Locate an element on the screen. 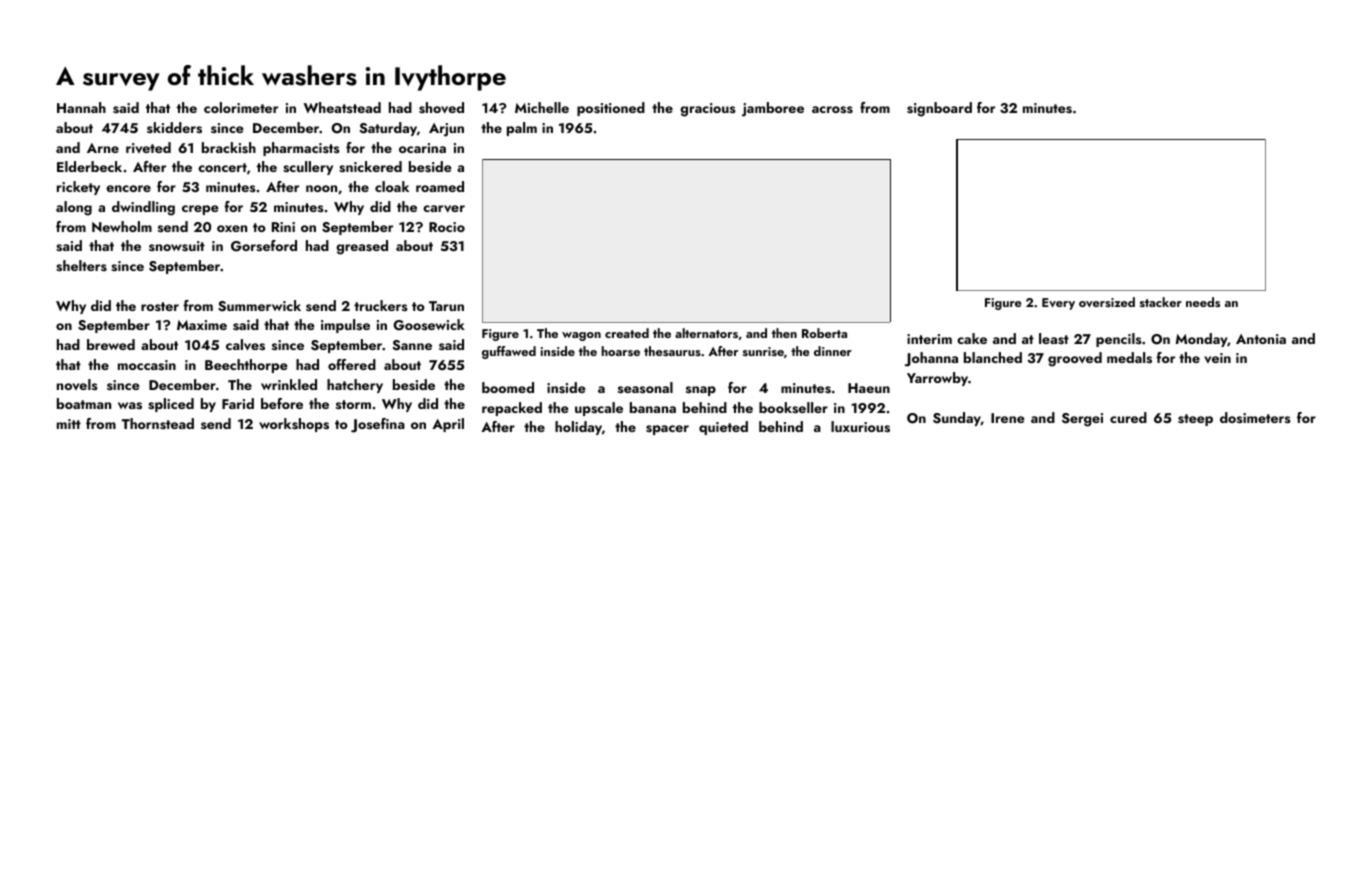 The width and height of the screenshot is (1372, 887). Hannah is located at coordinates (81, 107).
